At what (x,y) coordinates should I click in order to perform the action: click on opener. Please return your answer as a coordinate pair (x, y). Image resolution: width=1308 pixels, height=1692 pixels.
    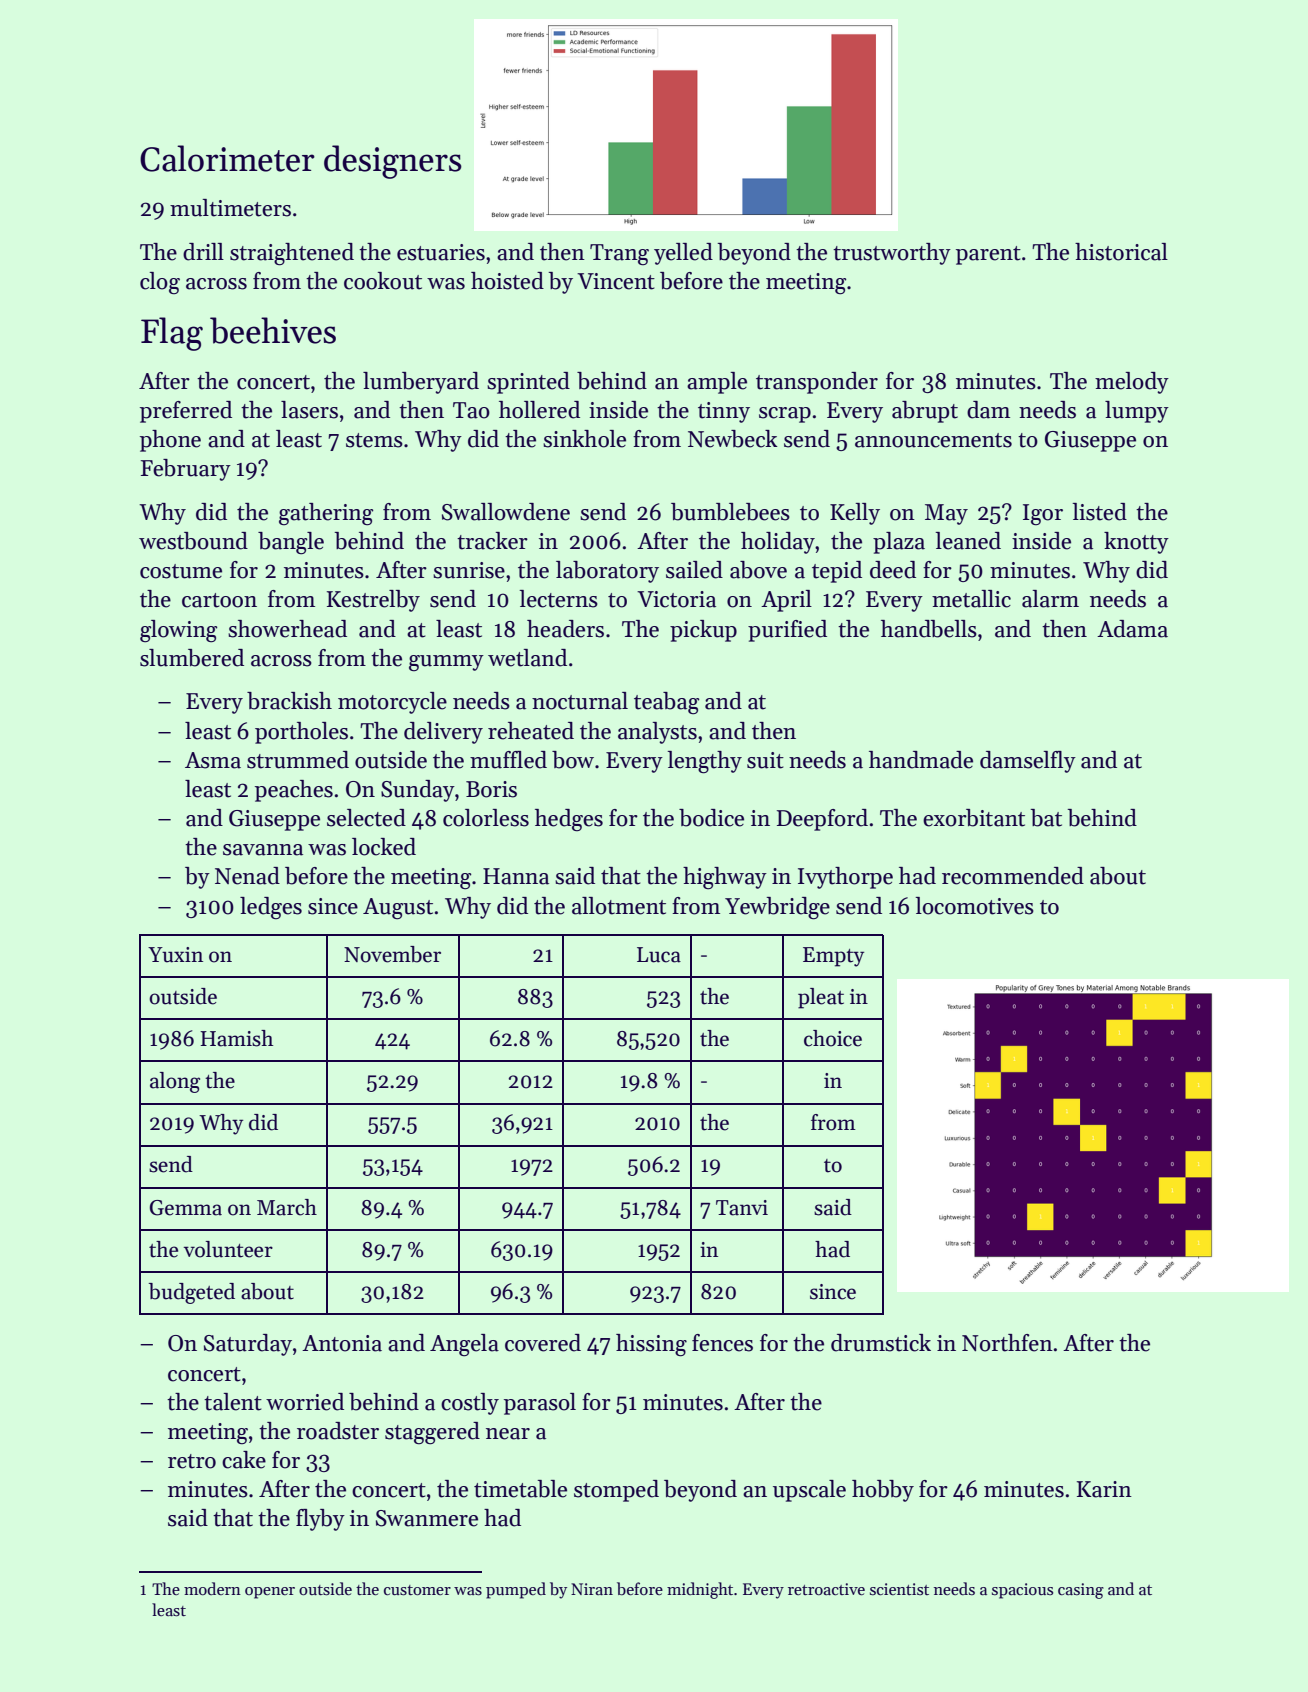
    Looking at the image, I should click on (270, 1593).
